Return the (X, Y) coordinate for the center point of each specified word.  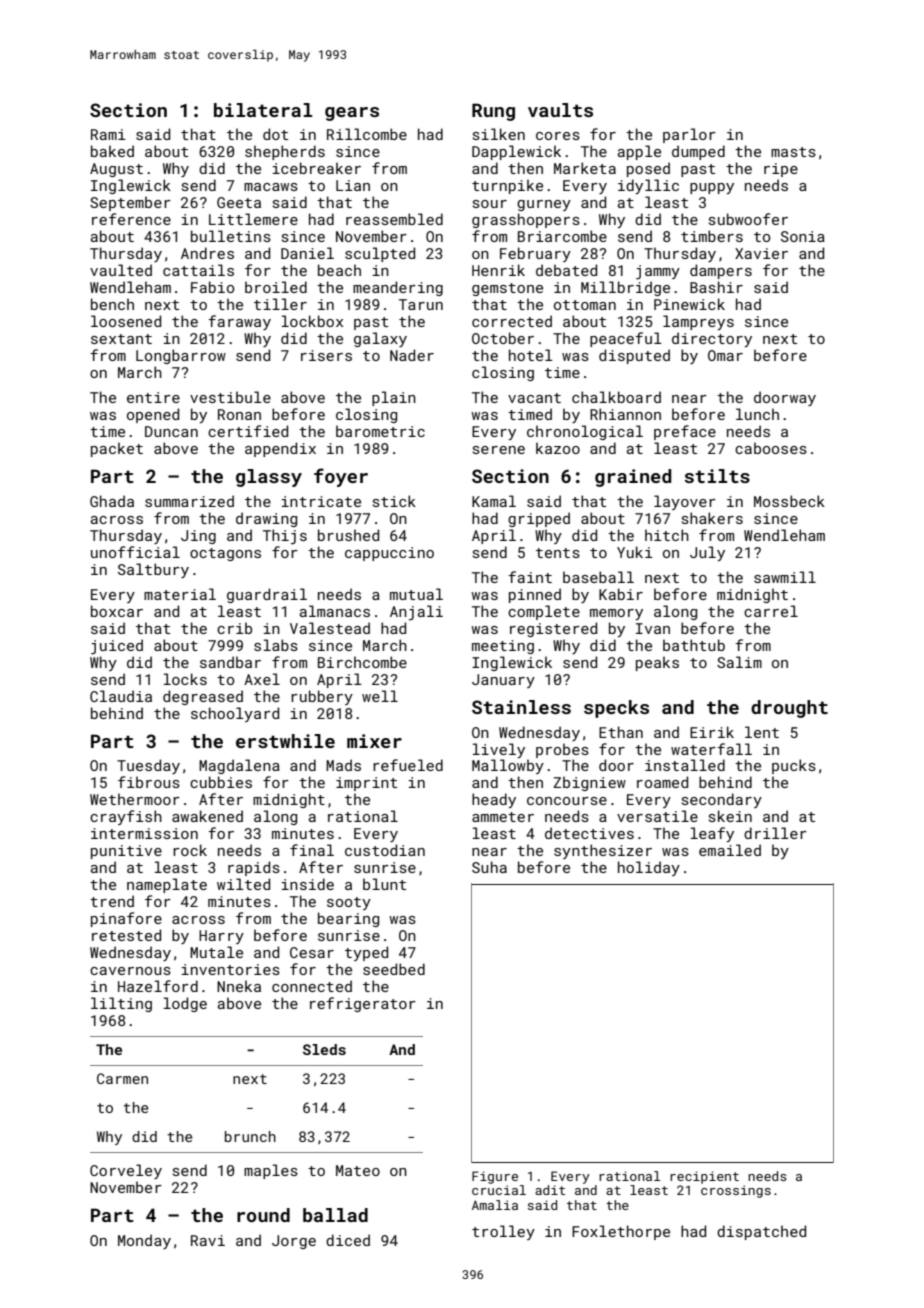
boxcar (117, 611)
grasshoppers (526, 220)
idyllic (648, 186)
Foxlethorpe (621, 1232)
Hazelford (158, 986)
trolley (503, 1232)
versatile (657, 816)
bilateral (263, 110)
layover (685, 502)
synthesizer (603, 851)
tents (558, 553)
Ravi (208, 1240)
